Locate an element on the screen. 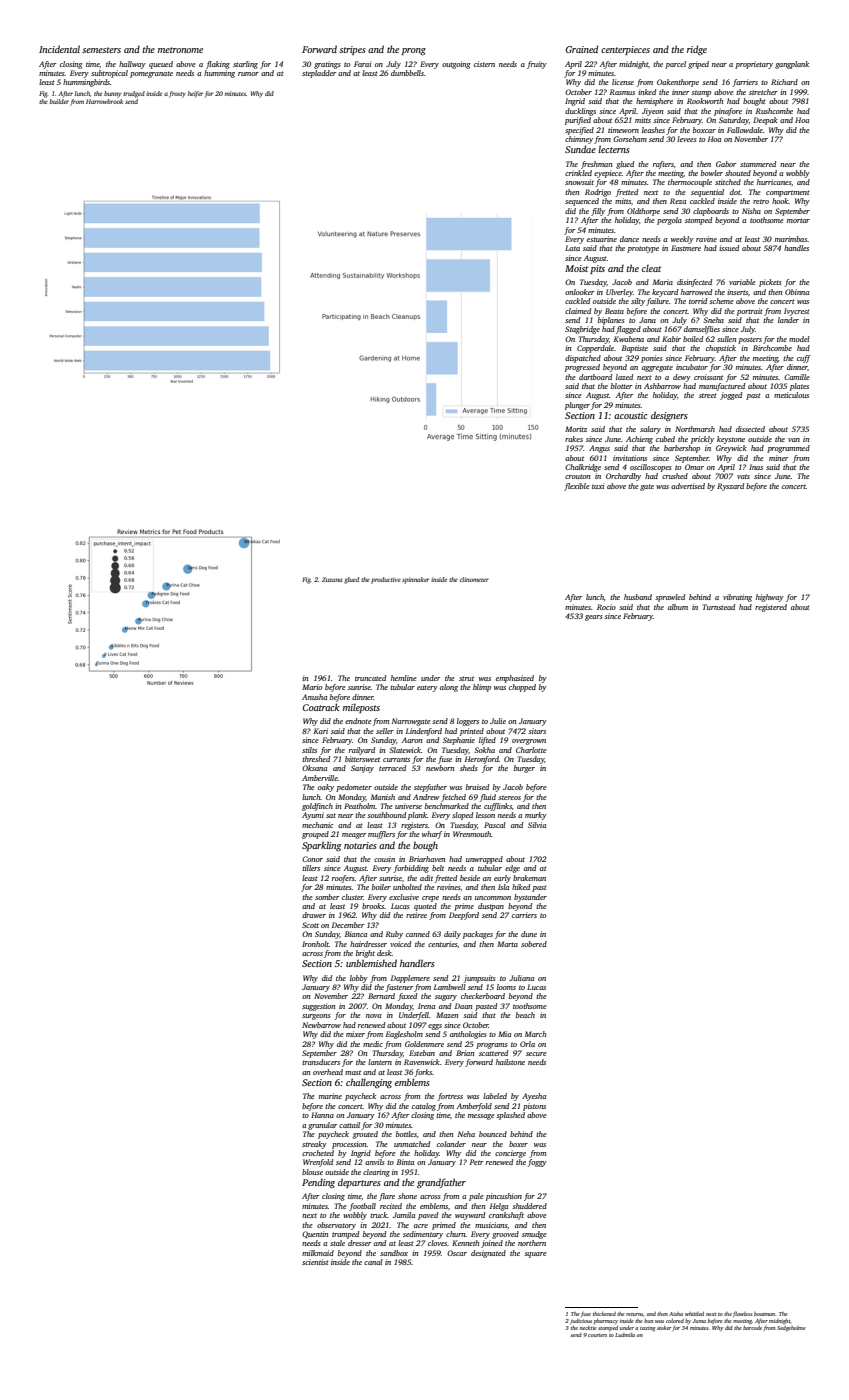 This screenshot has height=1400, width=849. pincushion is located at coordinates (504, 1197).
